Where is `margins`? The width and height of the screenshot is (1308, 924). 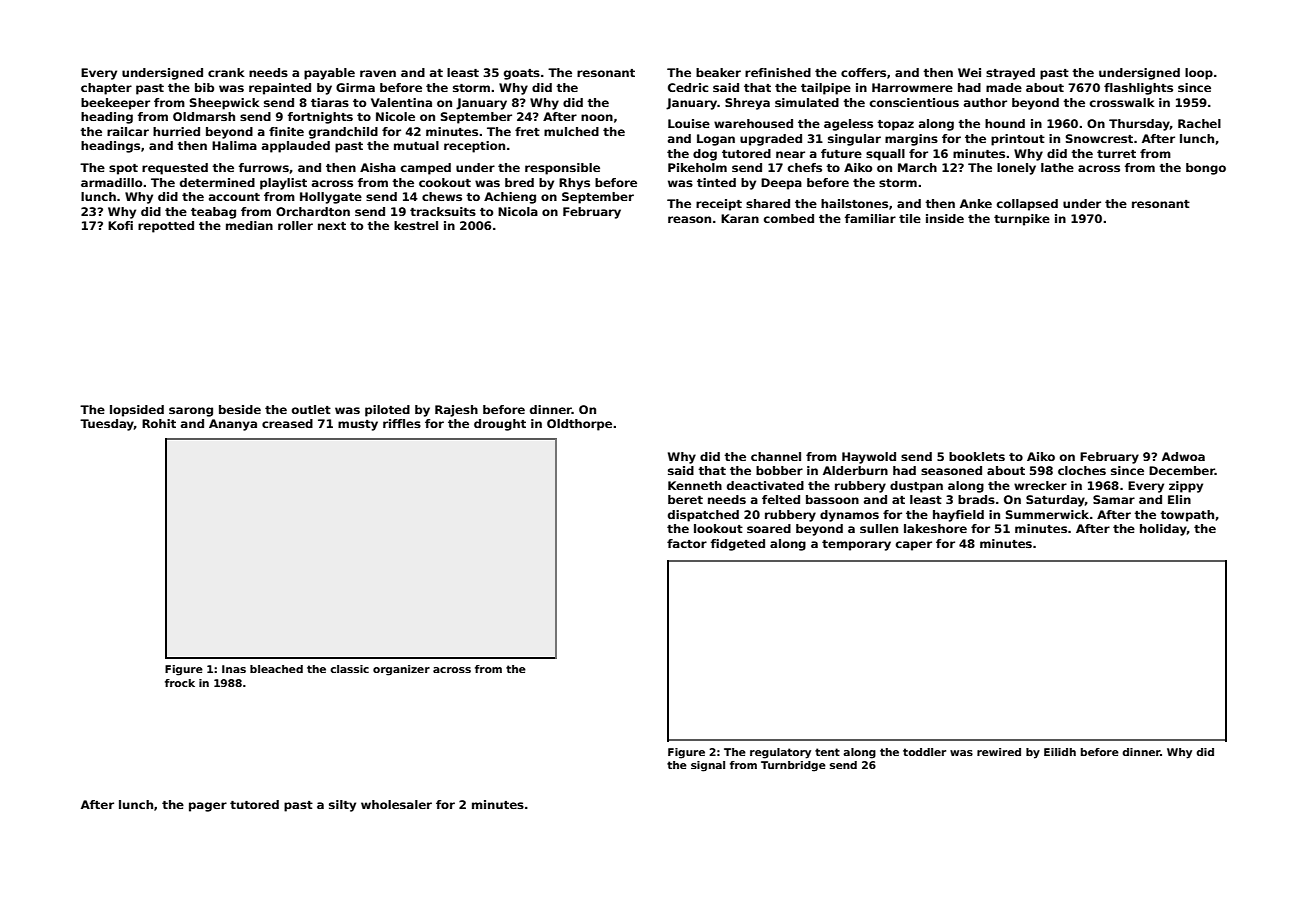
margins is located at coordinates (911, 140).
